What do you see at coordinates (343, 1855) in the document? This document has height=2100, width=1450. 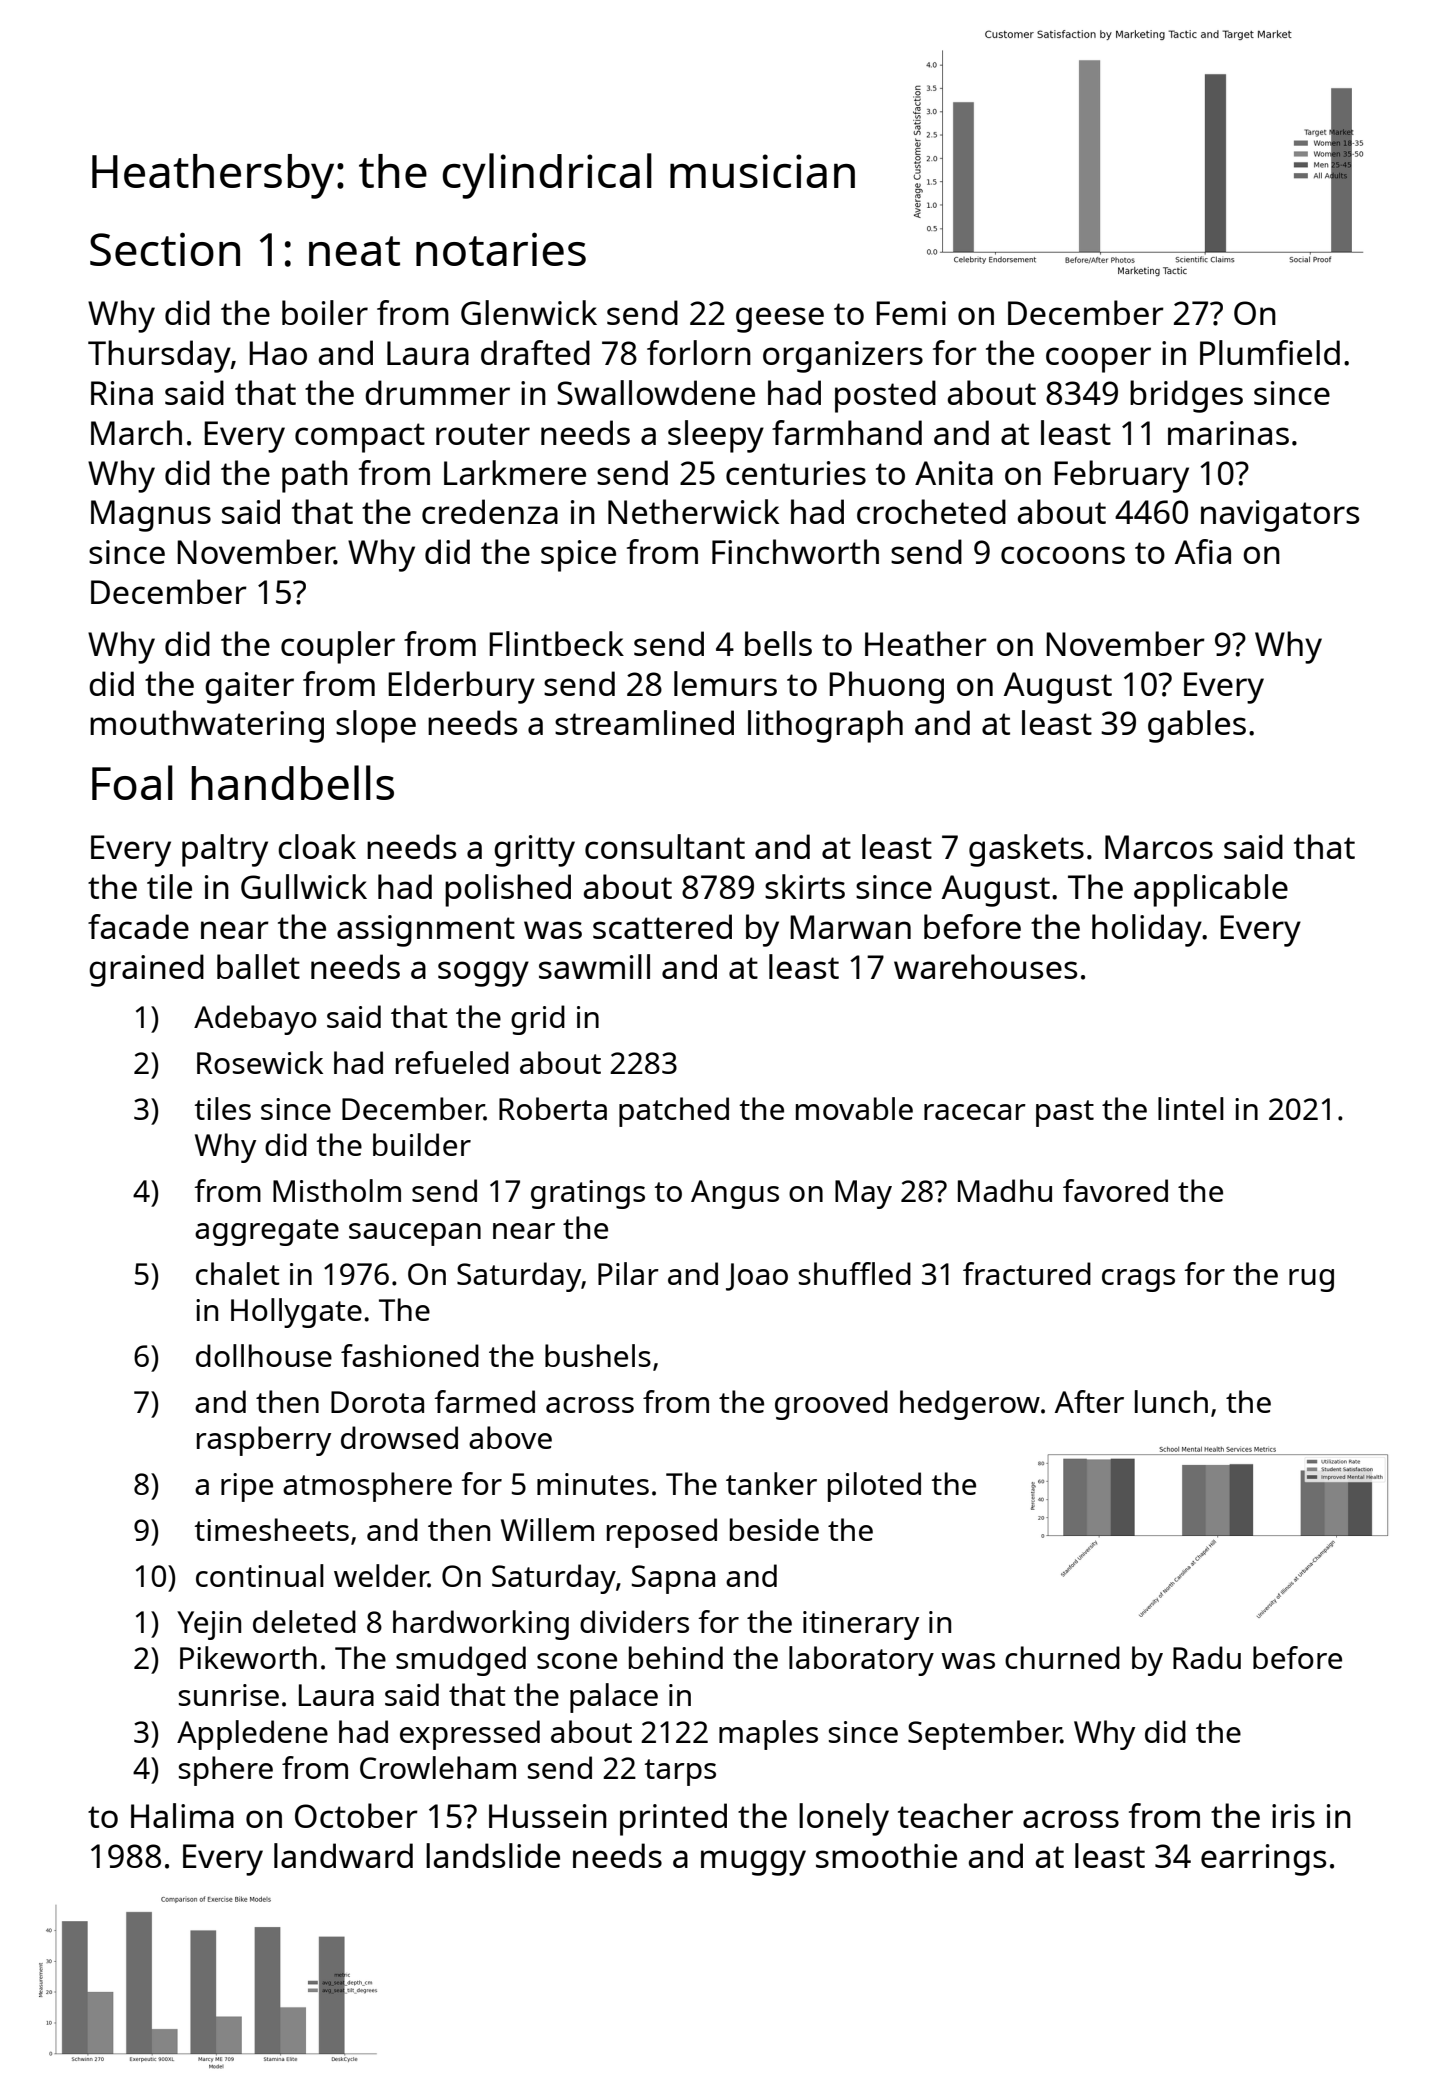 I see `landward` at bounding box center [343, 1855].
